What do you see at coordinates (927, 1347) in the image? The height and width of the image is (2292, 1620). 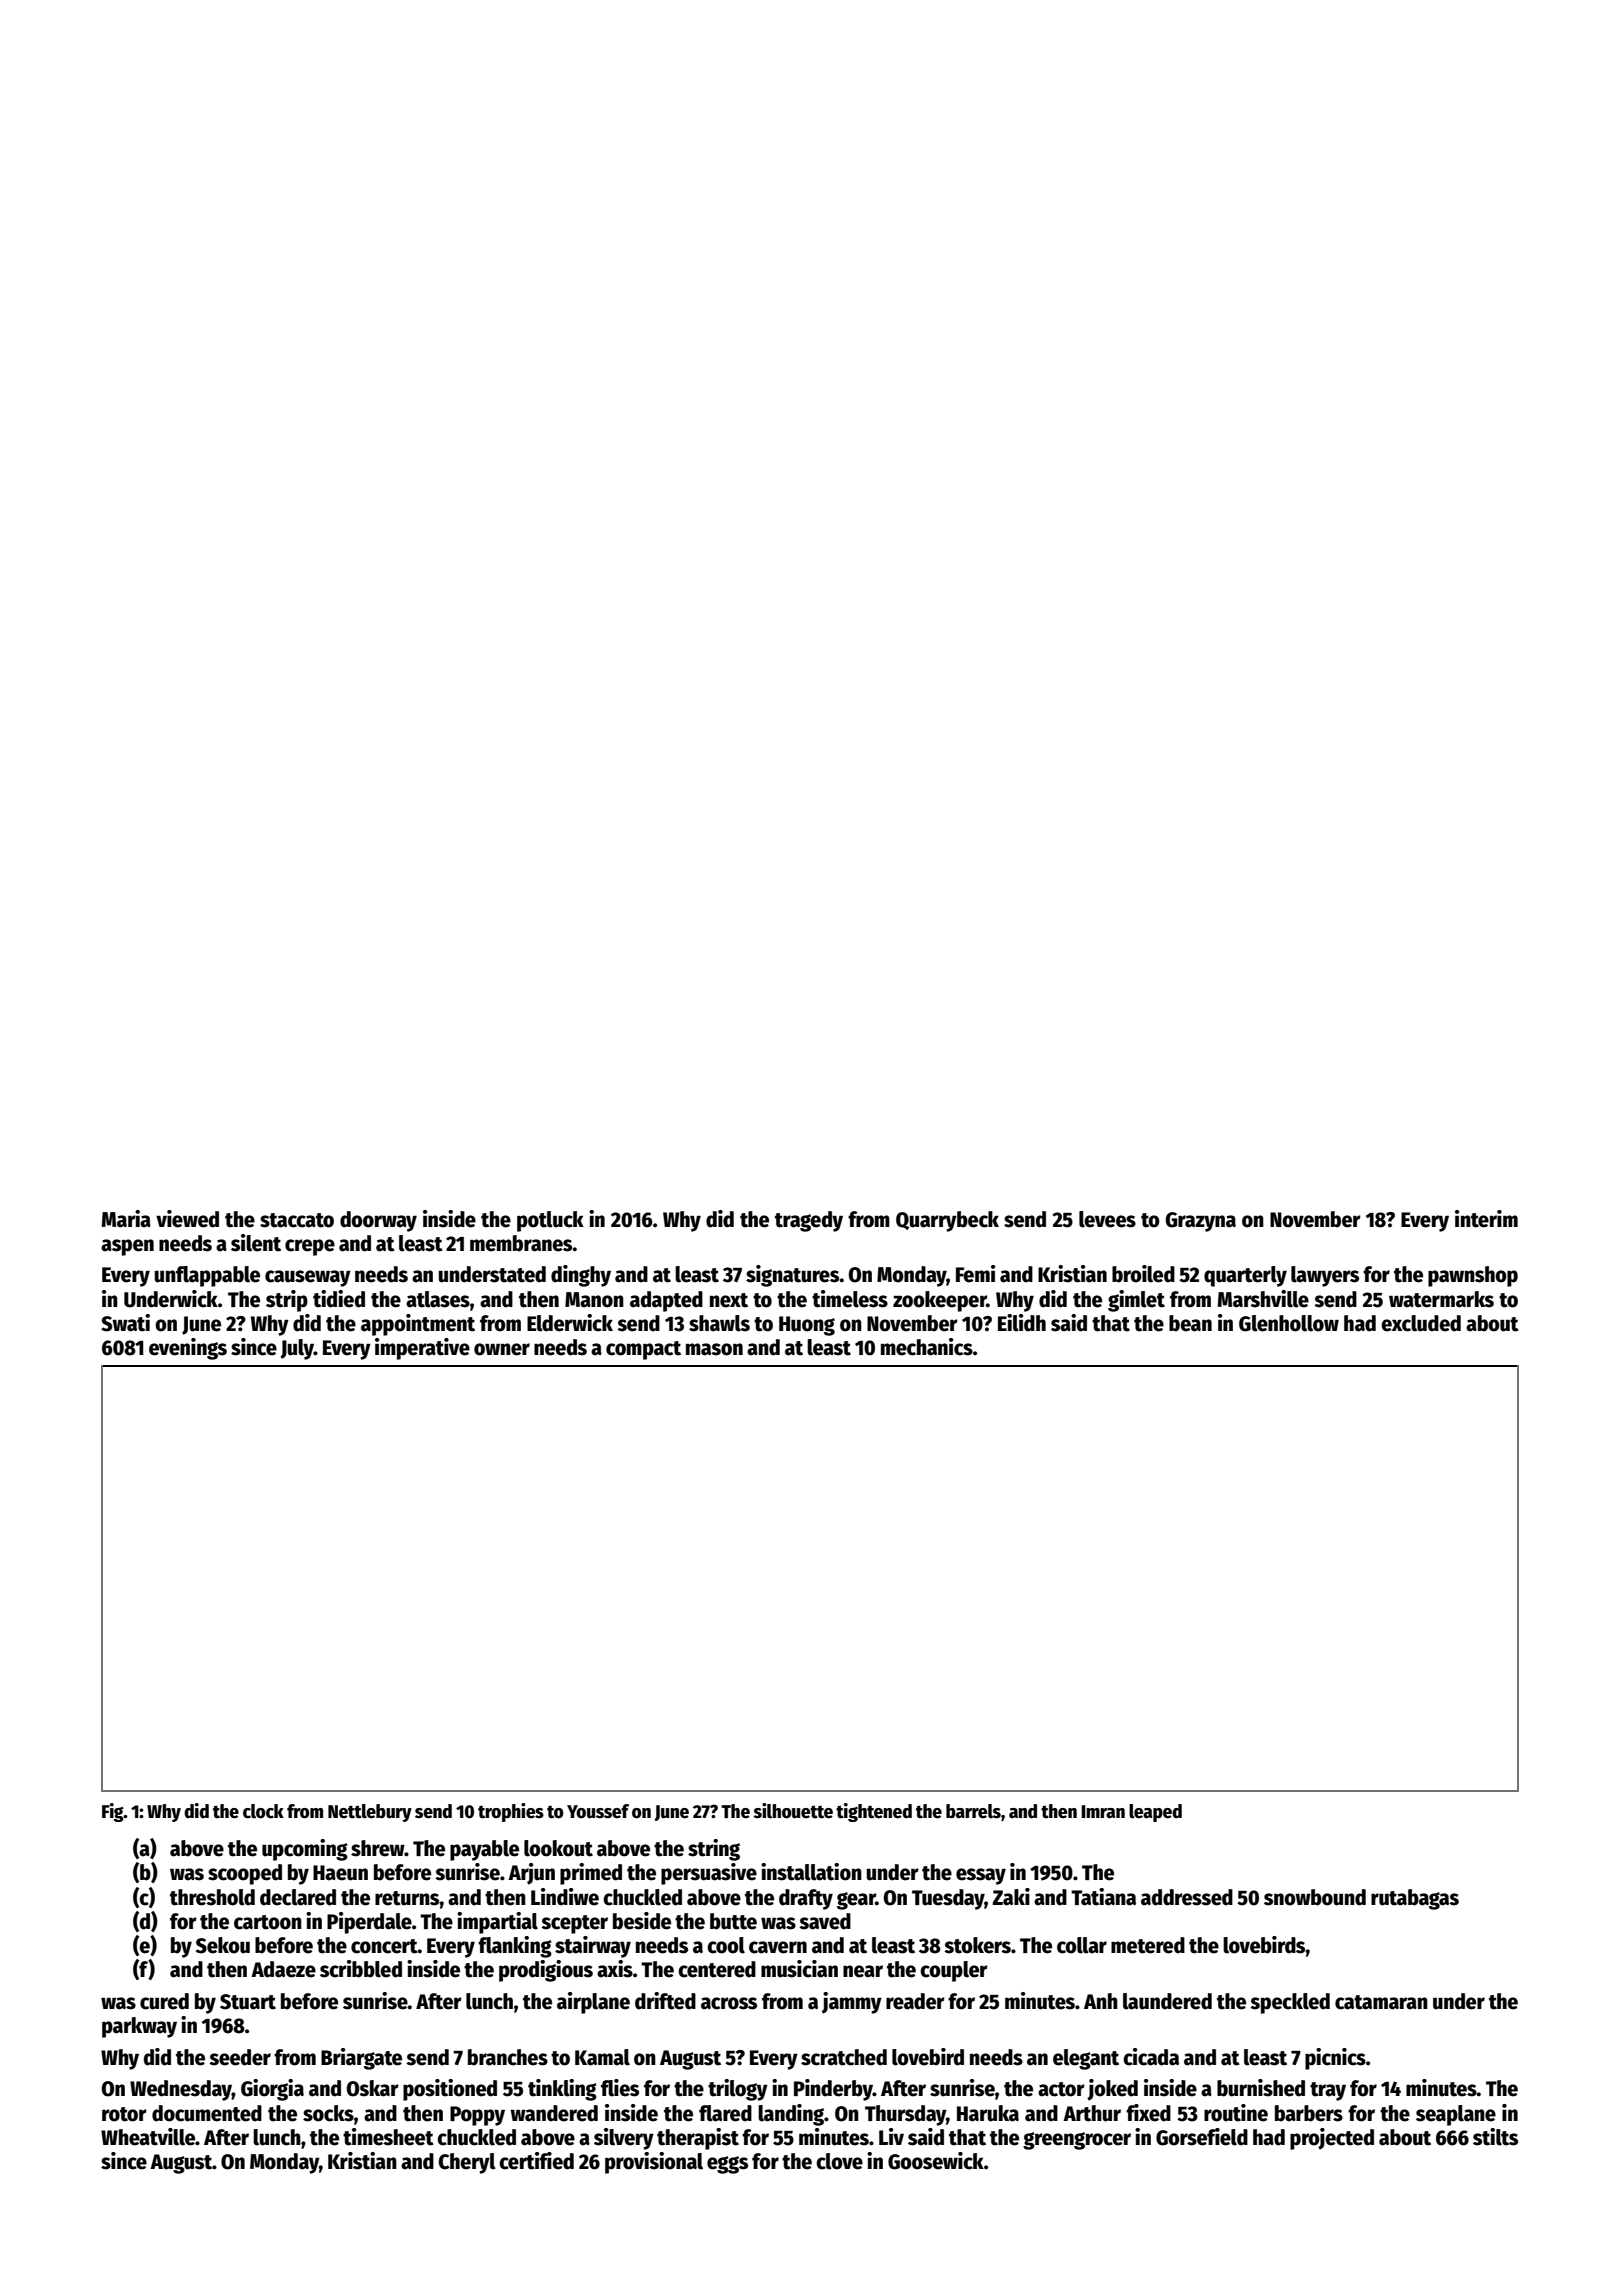 I see `mechanics` at bounding box center [927, 1347].
